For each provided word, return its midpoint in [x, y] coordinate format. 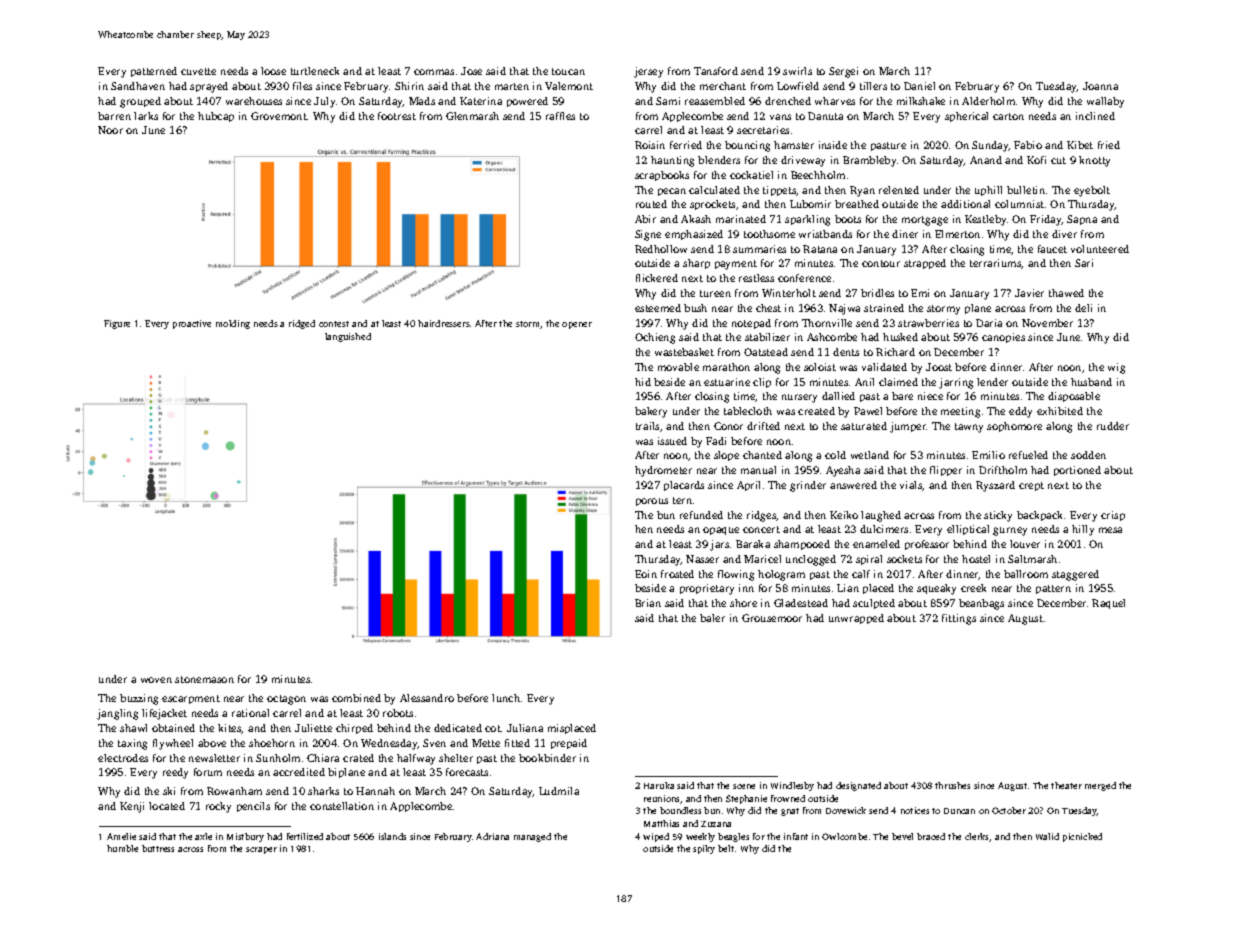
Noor [110, 130]
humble [122, 848]
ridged [302, 324]
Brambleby [869, 161]
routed [651, 204]
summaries [759, 249]
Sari [1084, 263]
